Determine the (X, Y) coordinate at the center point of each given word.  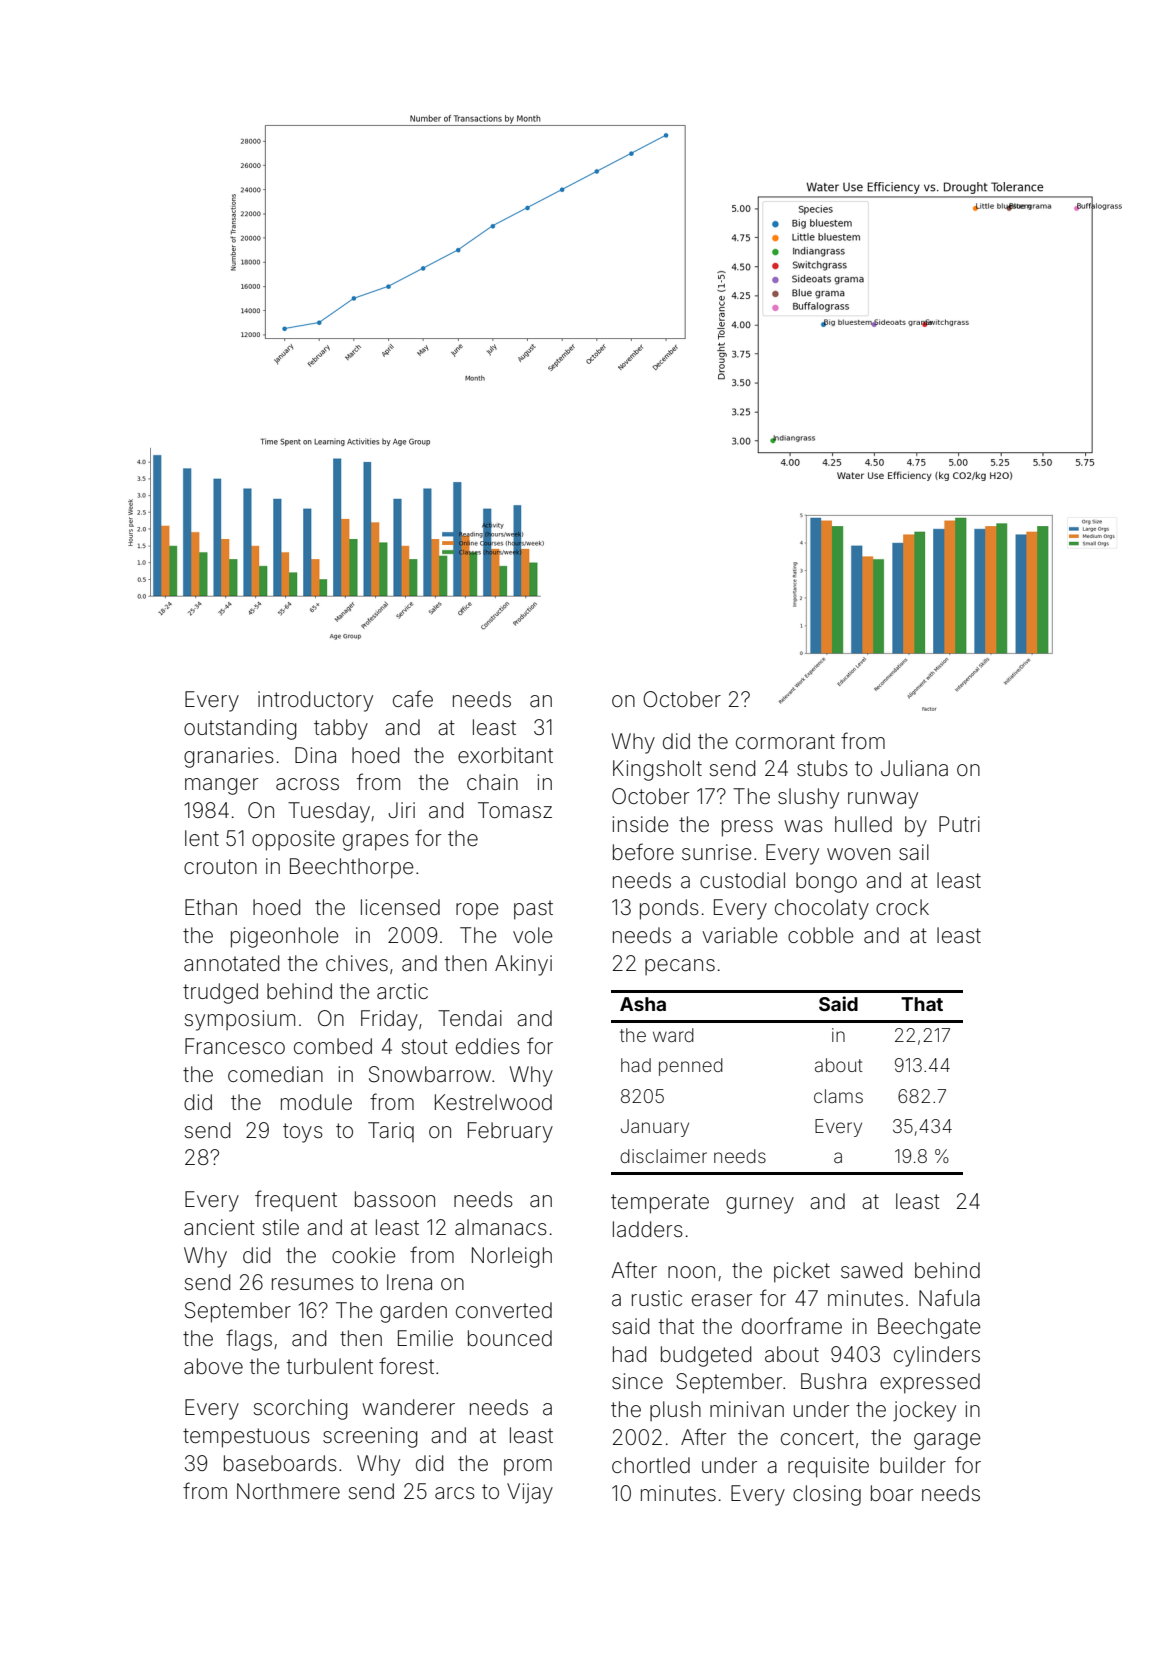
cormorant (785, 742)
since (637, 1381)
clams (838, 1096)
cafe (413, 699)
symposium (239, 1020)
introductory (315, 701)
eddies (488, 1046)
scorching (300, 1409)
